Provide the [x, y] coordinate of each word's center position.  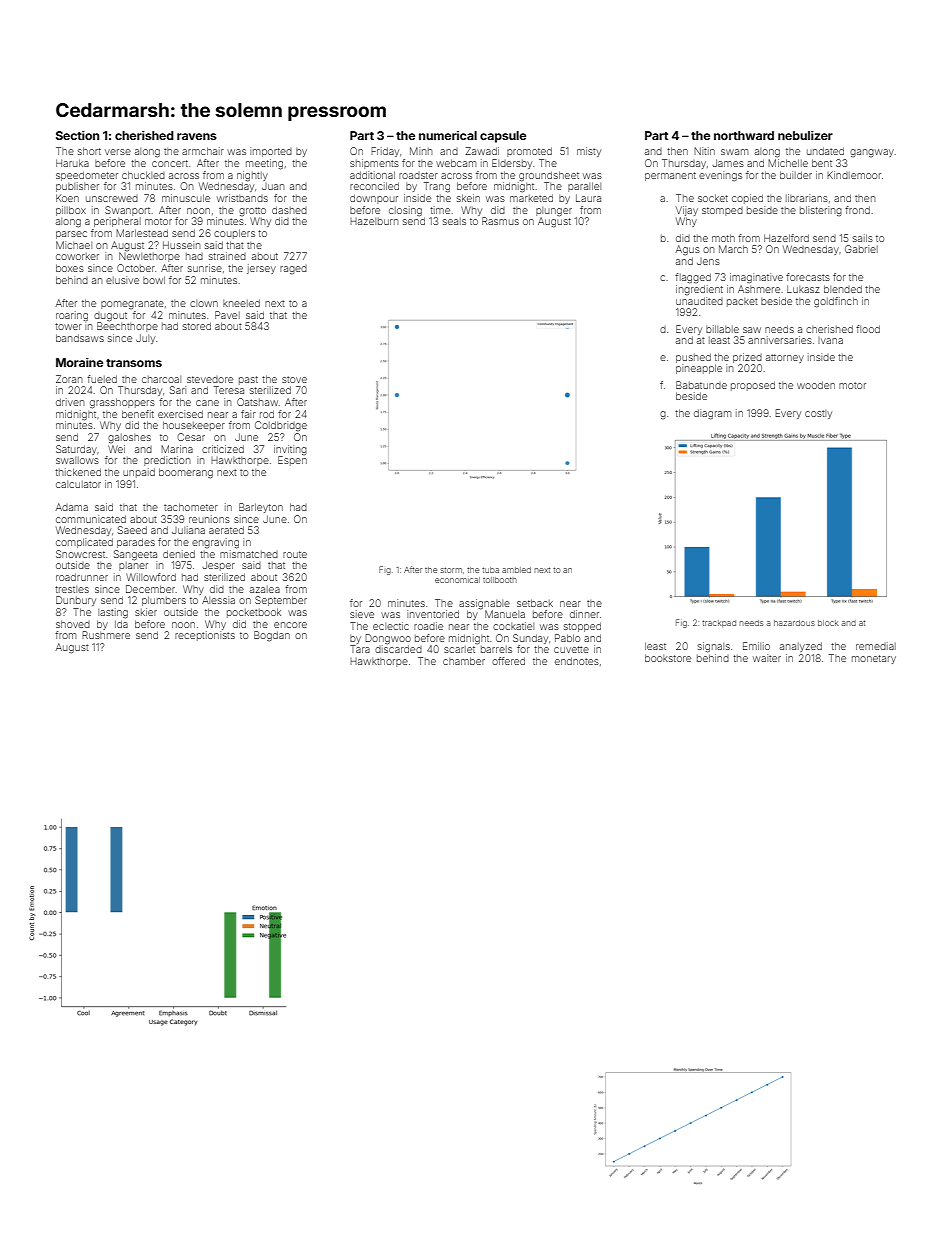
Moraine [79, 362]
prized [747, 358]
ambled [516, 570]
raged [293, 269]
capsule [503, 137]
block [828, 623]
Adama [72, 507]
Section [77, 135]
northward [744, 135]
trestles [72, 589]
